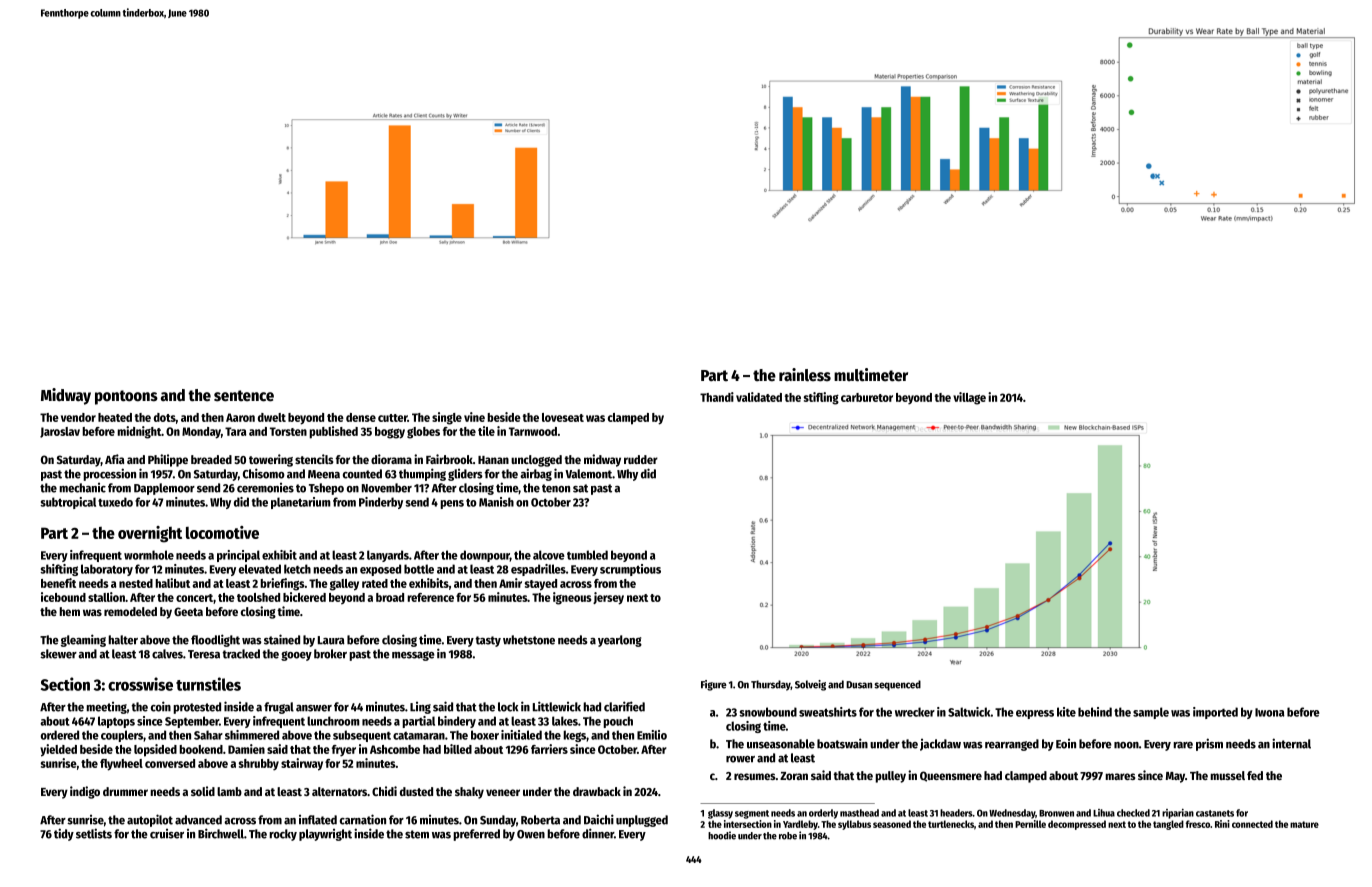 Image resolution: width=1372 pixels, height=887 pixels. I want to click on Saltwick, so click(969, 712).
